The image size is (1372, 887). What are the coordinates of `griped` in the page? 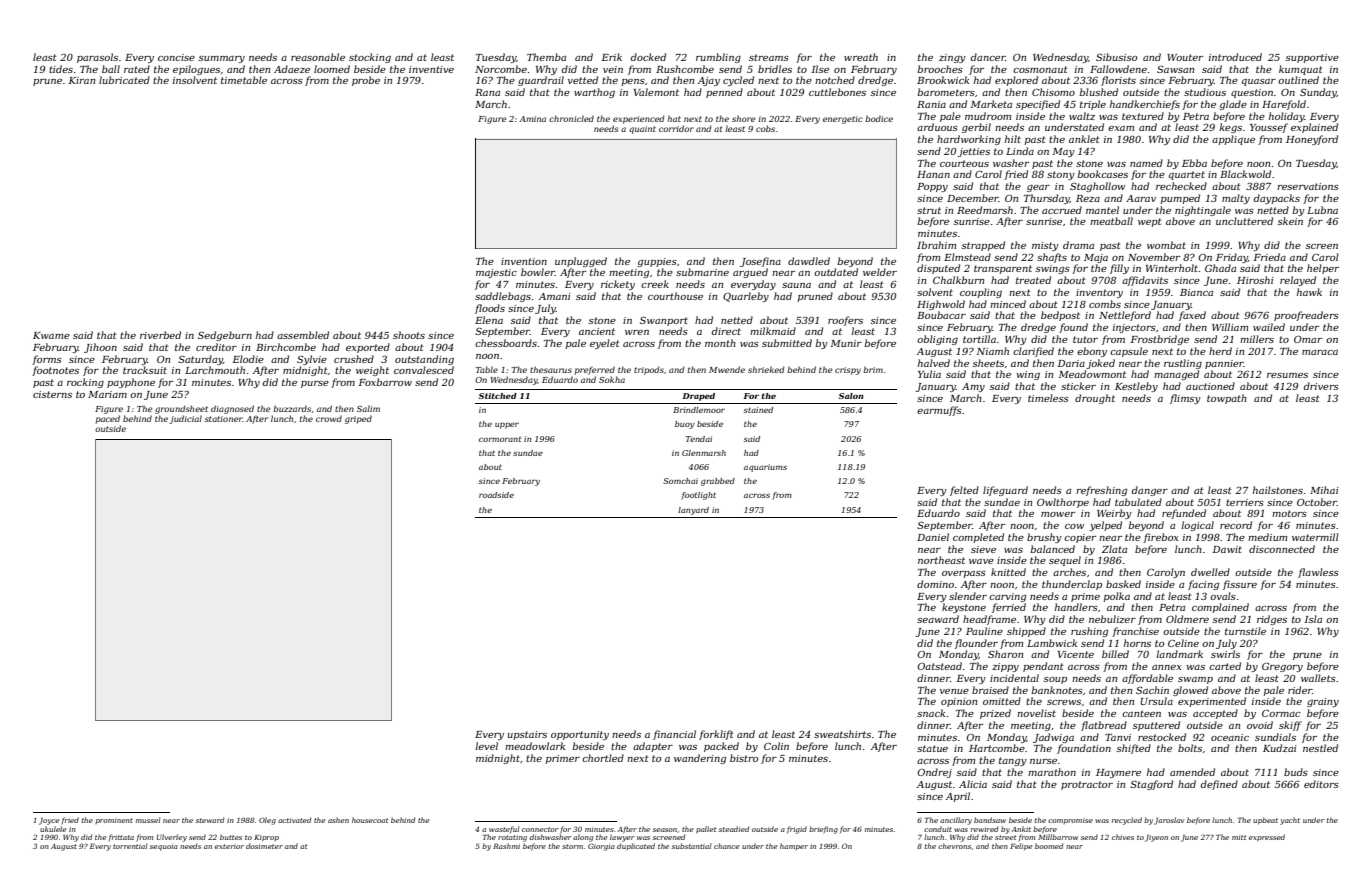 It's located at (358, 419).
